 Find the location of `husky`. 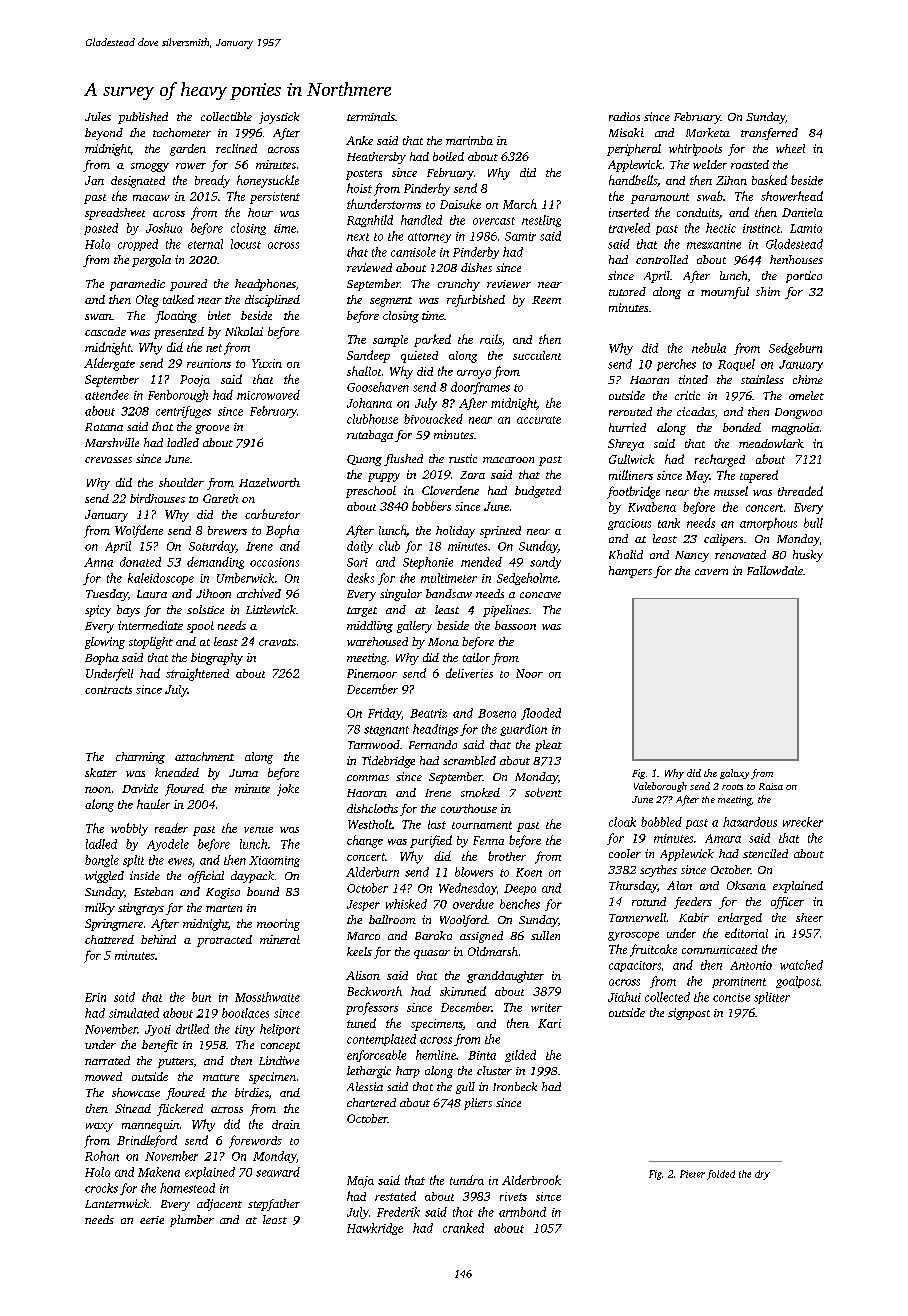

husky is located at coordinates (808, 556).
